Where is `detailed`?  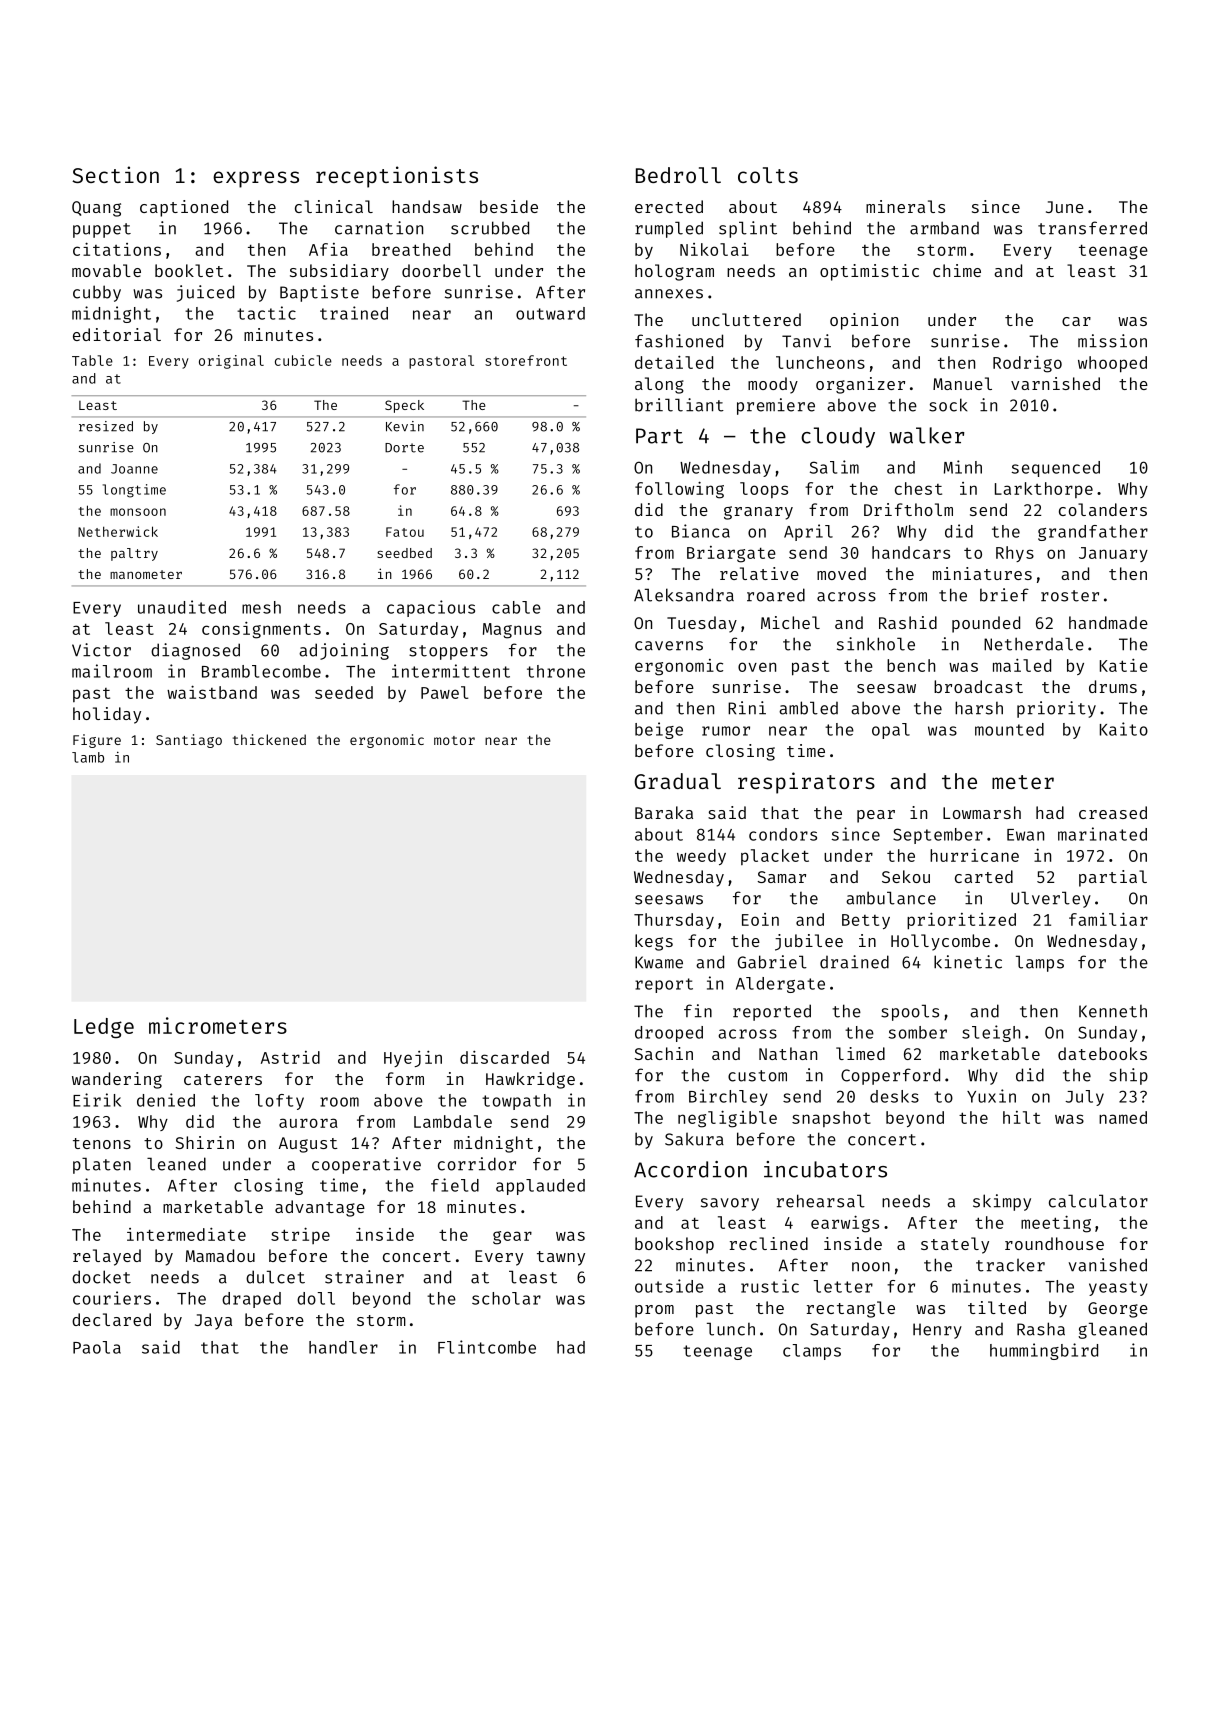 detailed is located at coordinates (674, 362).
